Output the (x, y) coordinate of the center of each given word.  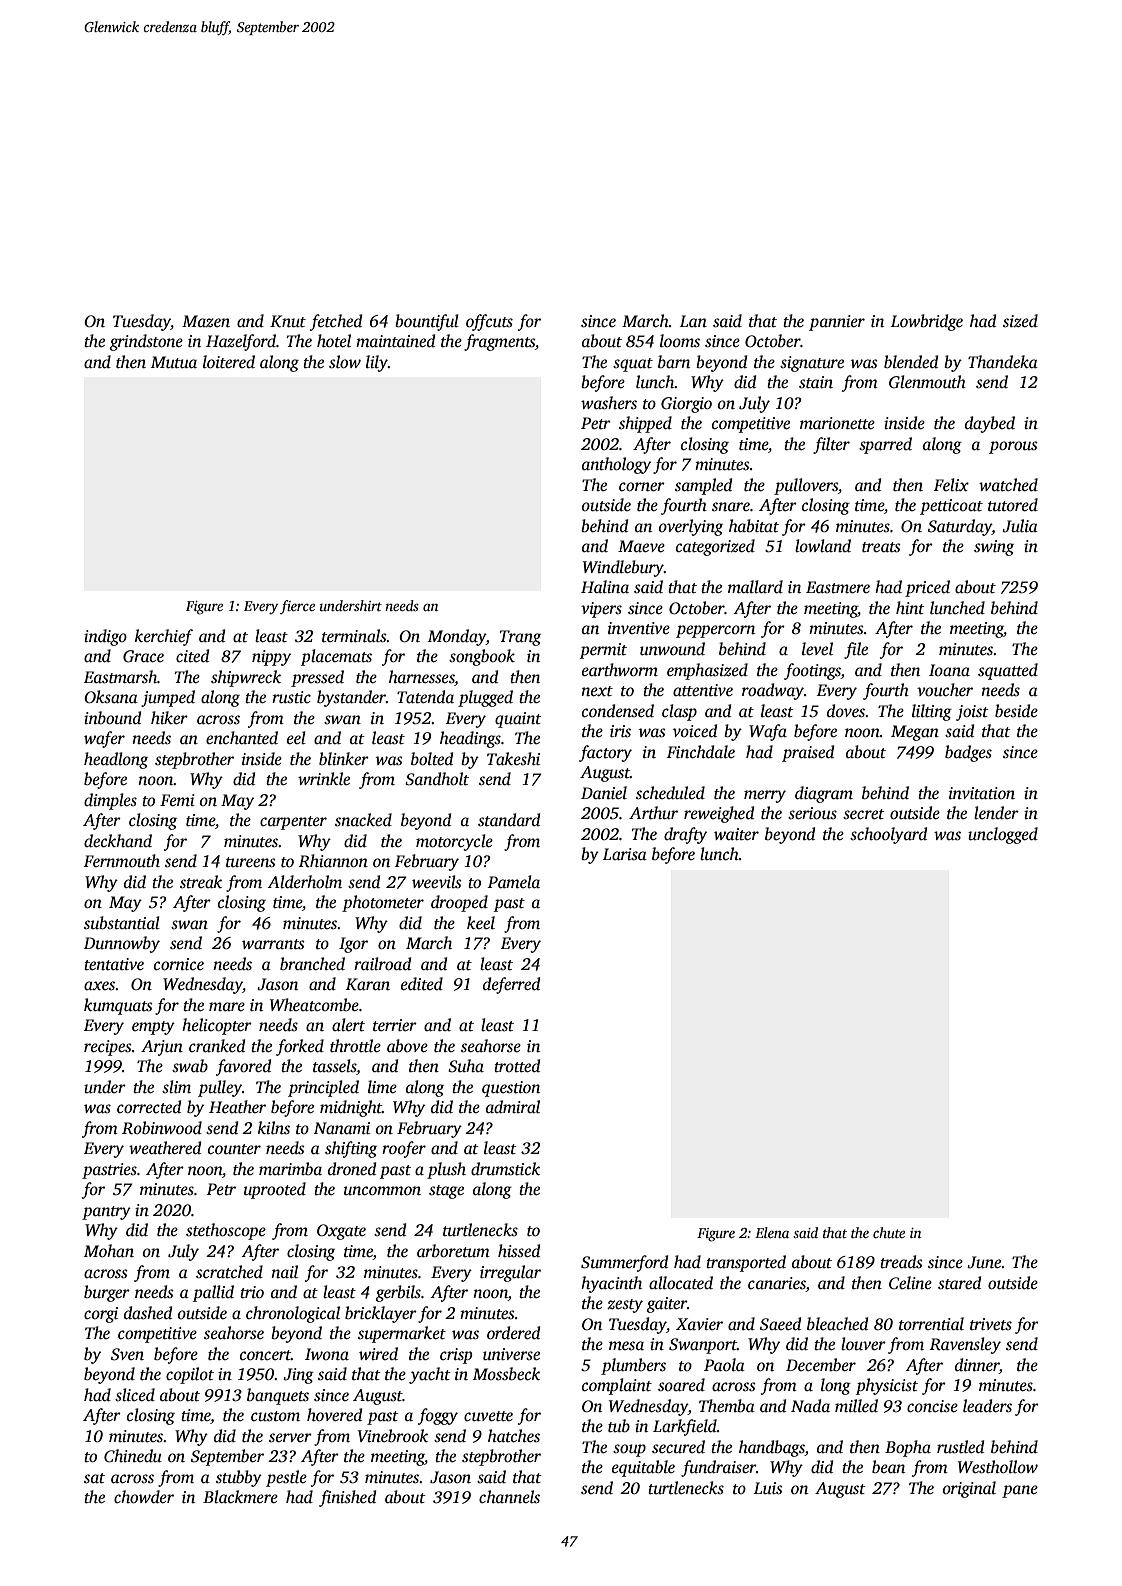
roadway (773, 691)
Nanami (342, 1128)
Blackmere (240, 1497)
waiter (736, 834)
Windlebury (623, 568)
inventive (639, 628)
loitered (229, 362)
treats (881, 547)
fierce (297, 607)
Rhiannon (333, 861)
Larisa (625, 854)
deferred (511, 985)
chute (889, 1232)
